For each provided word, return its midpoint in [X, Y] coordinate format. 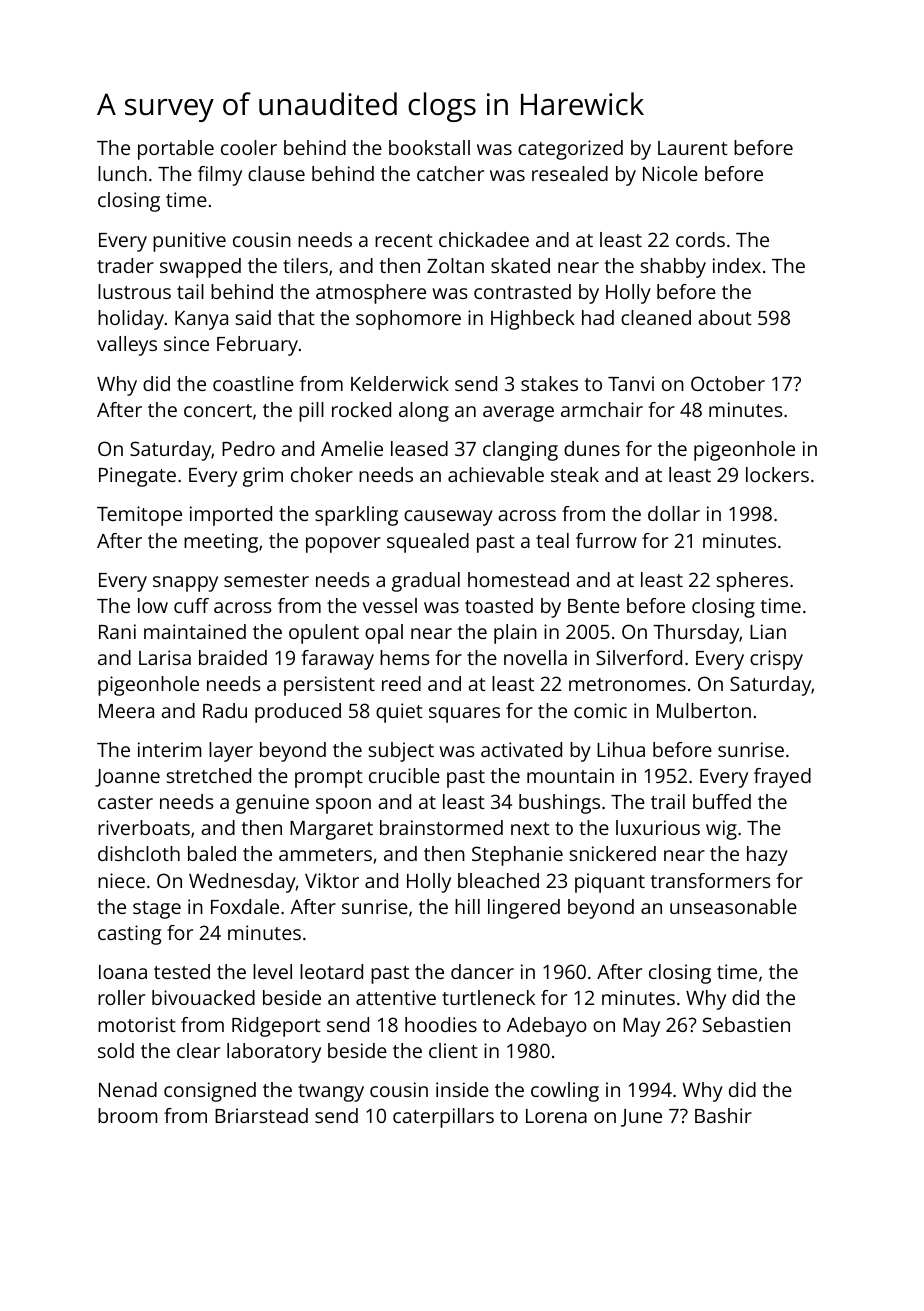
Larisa [165, 657]
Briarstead [261, 1115]
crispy [776, 660]
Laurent [693, 148]
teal [552, 540]
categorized [570, 150]
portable [176, 150]
